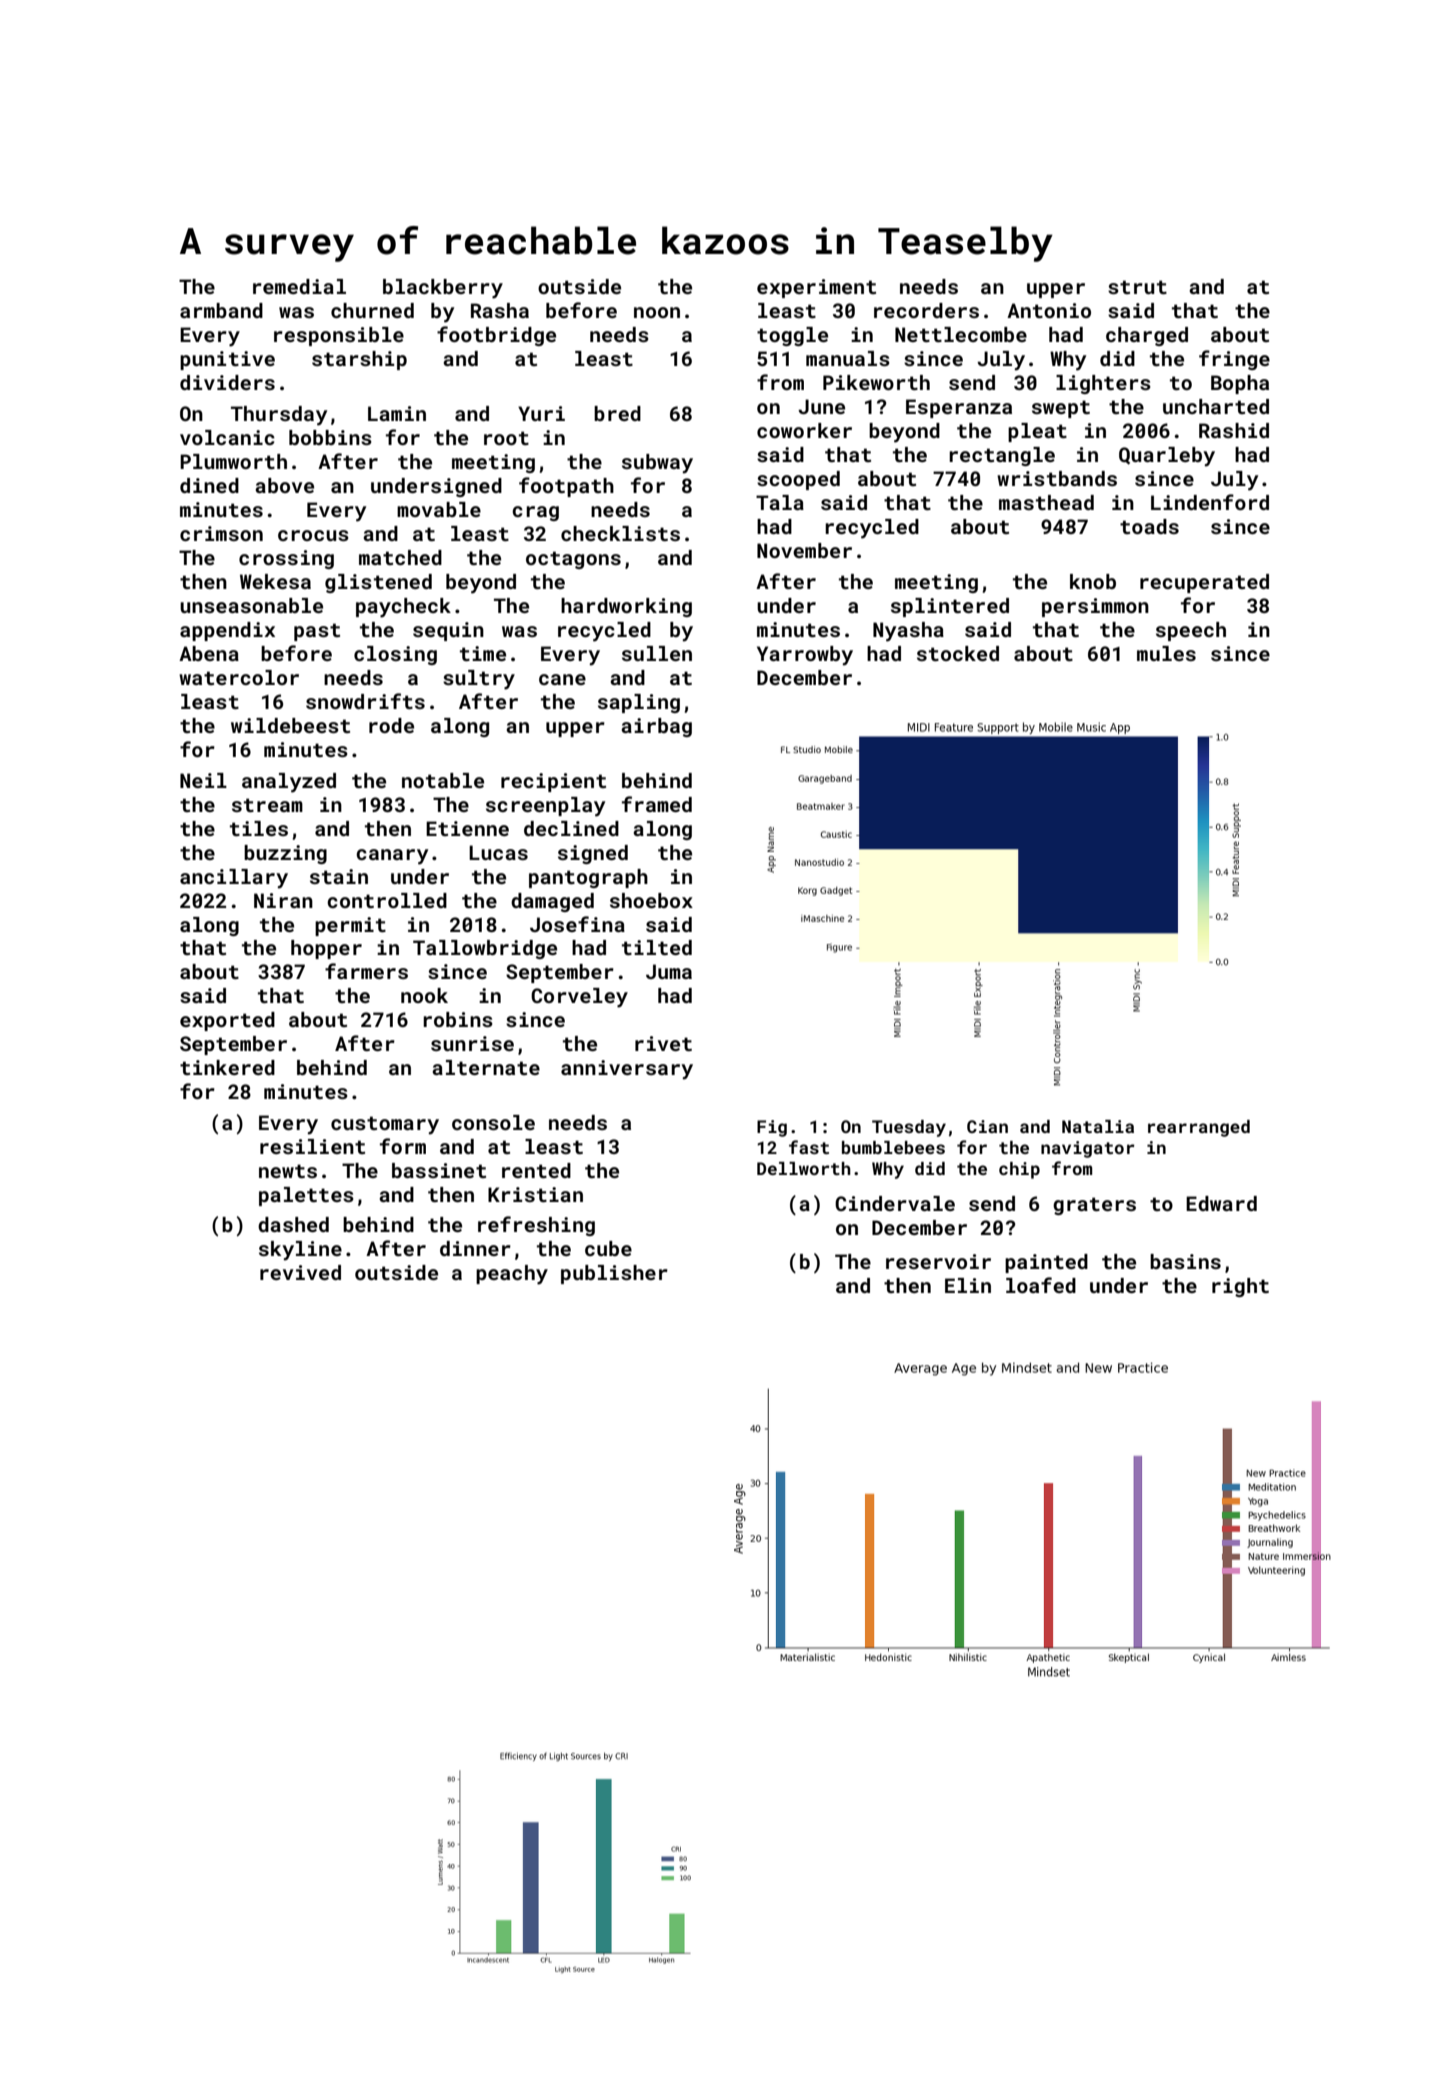 Image resolution: width=1450 pixels, height=2100 pixels. I want to click on Pikeworth, so click(876, 382).
